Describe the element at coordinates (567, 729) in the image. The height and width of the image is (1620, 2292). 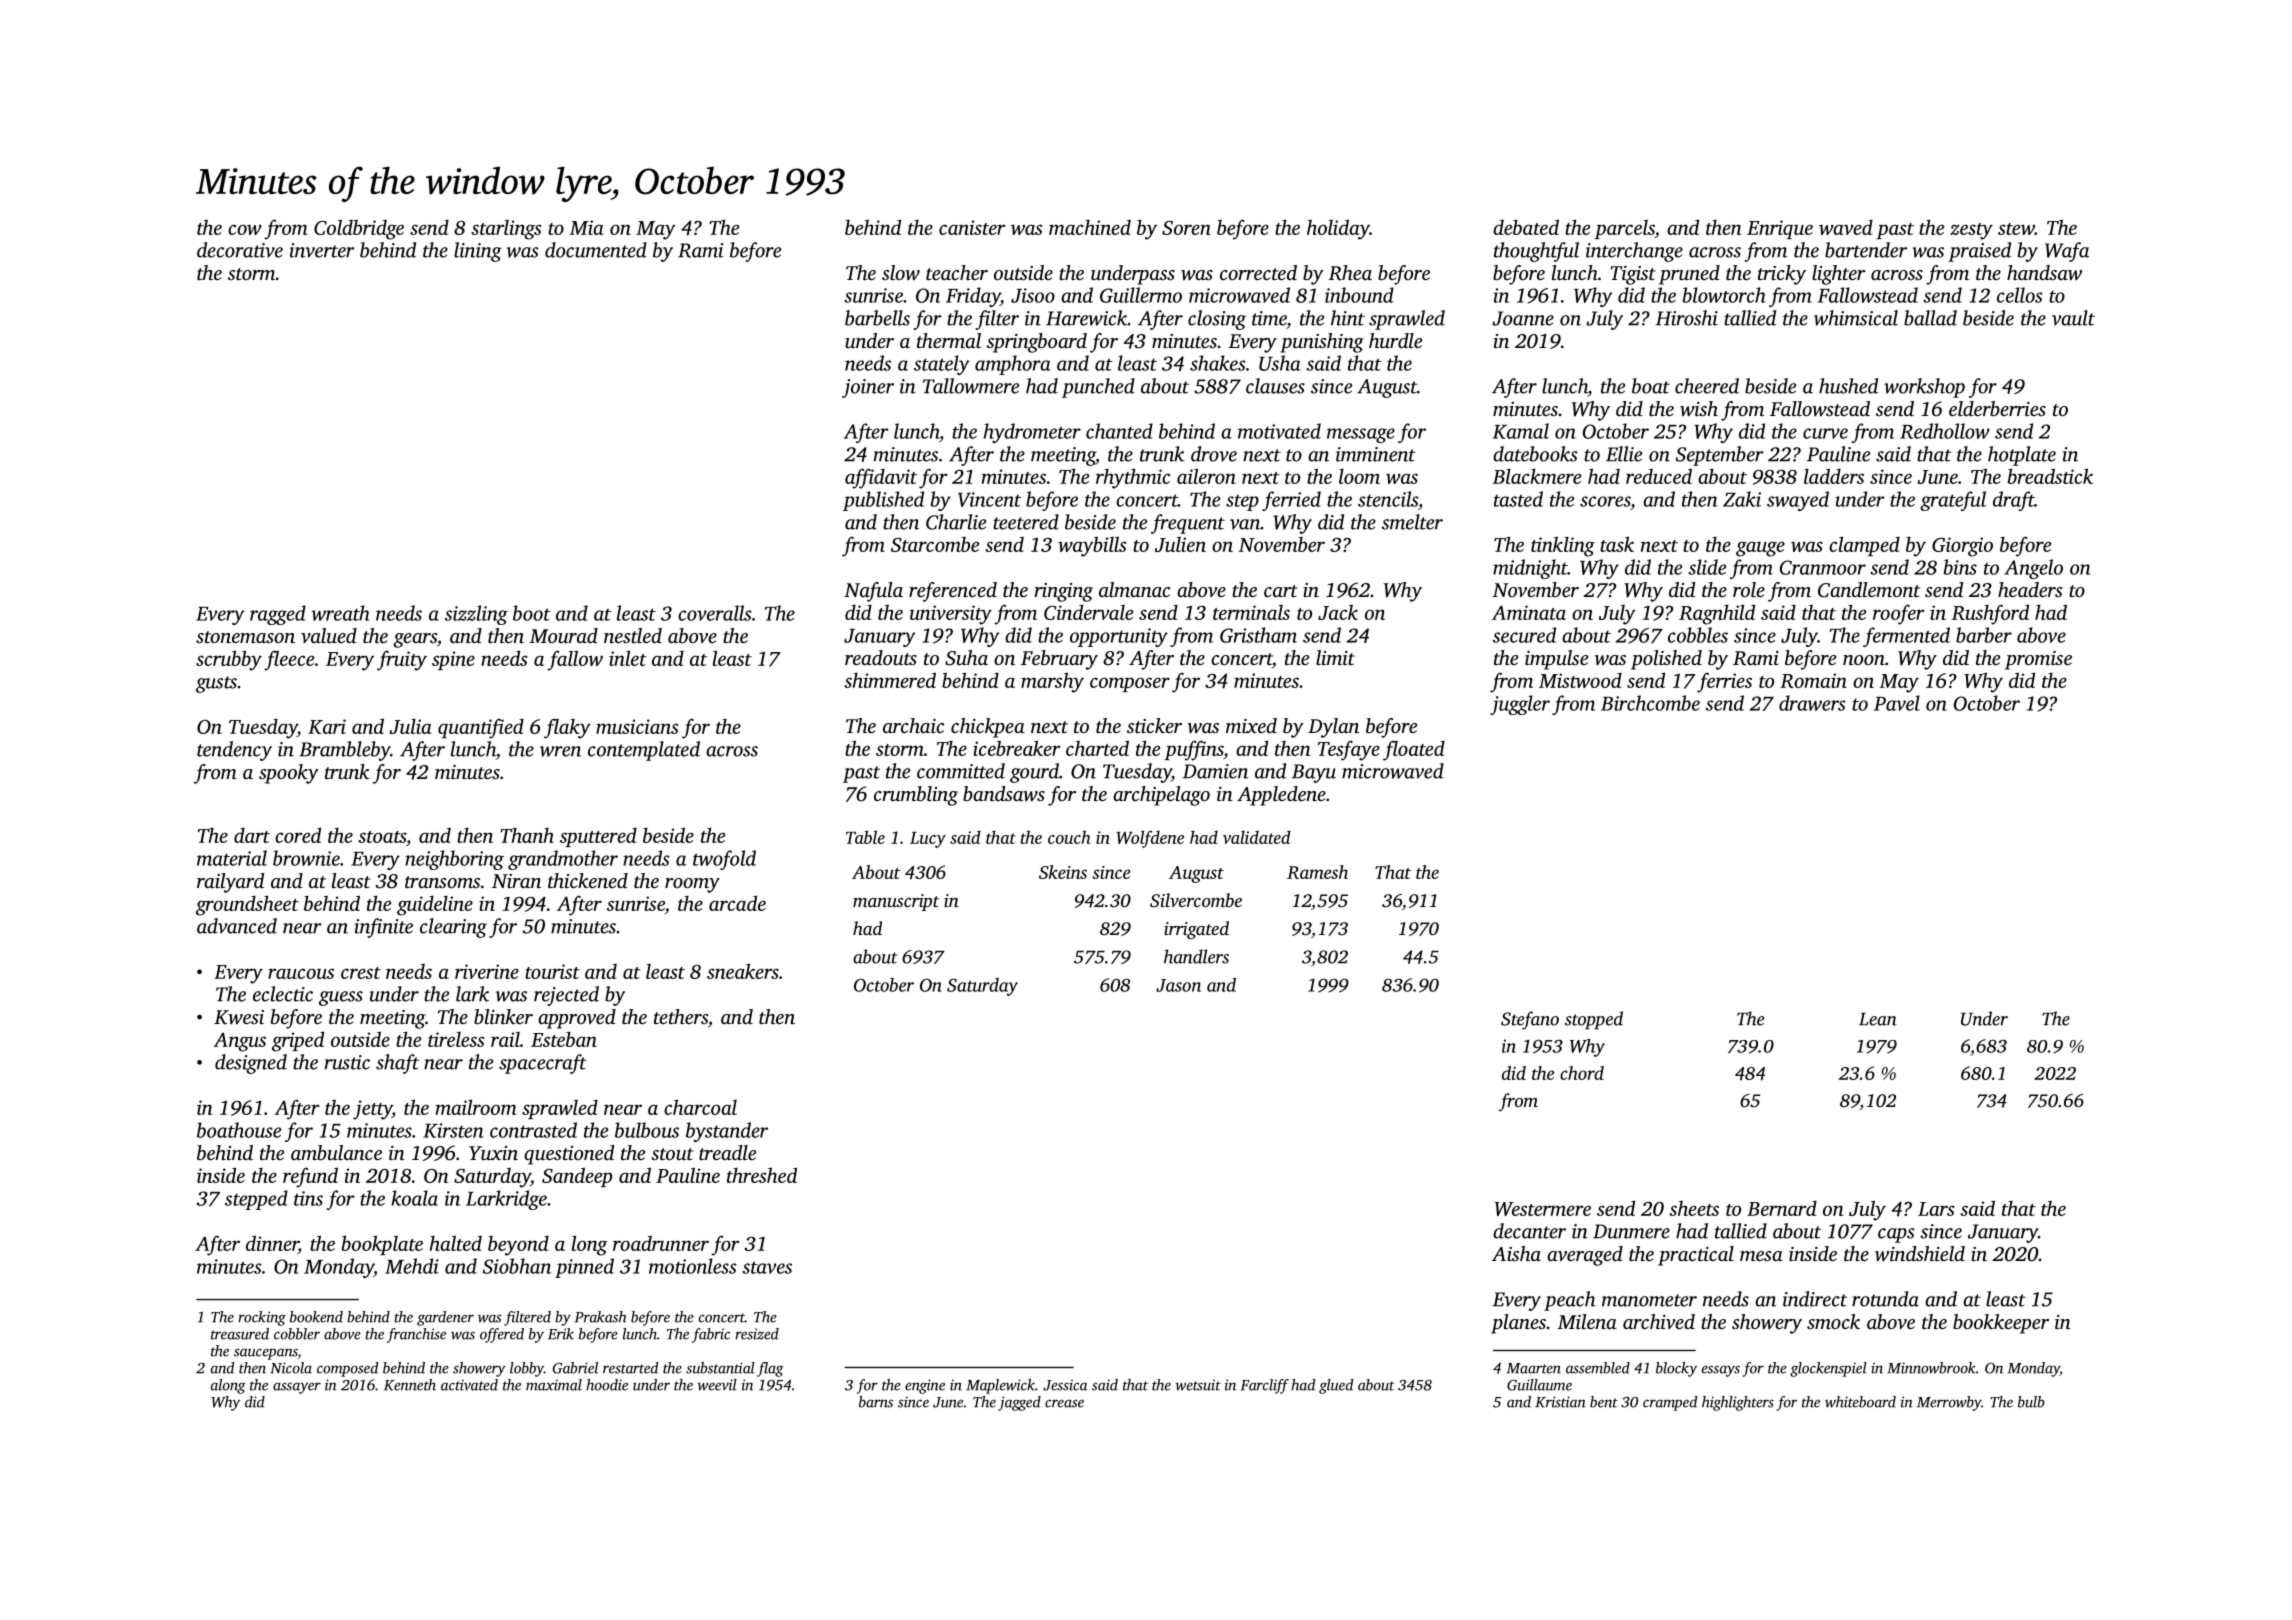
I see `flaky` at that location.
